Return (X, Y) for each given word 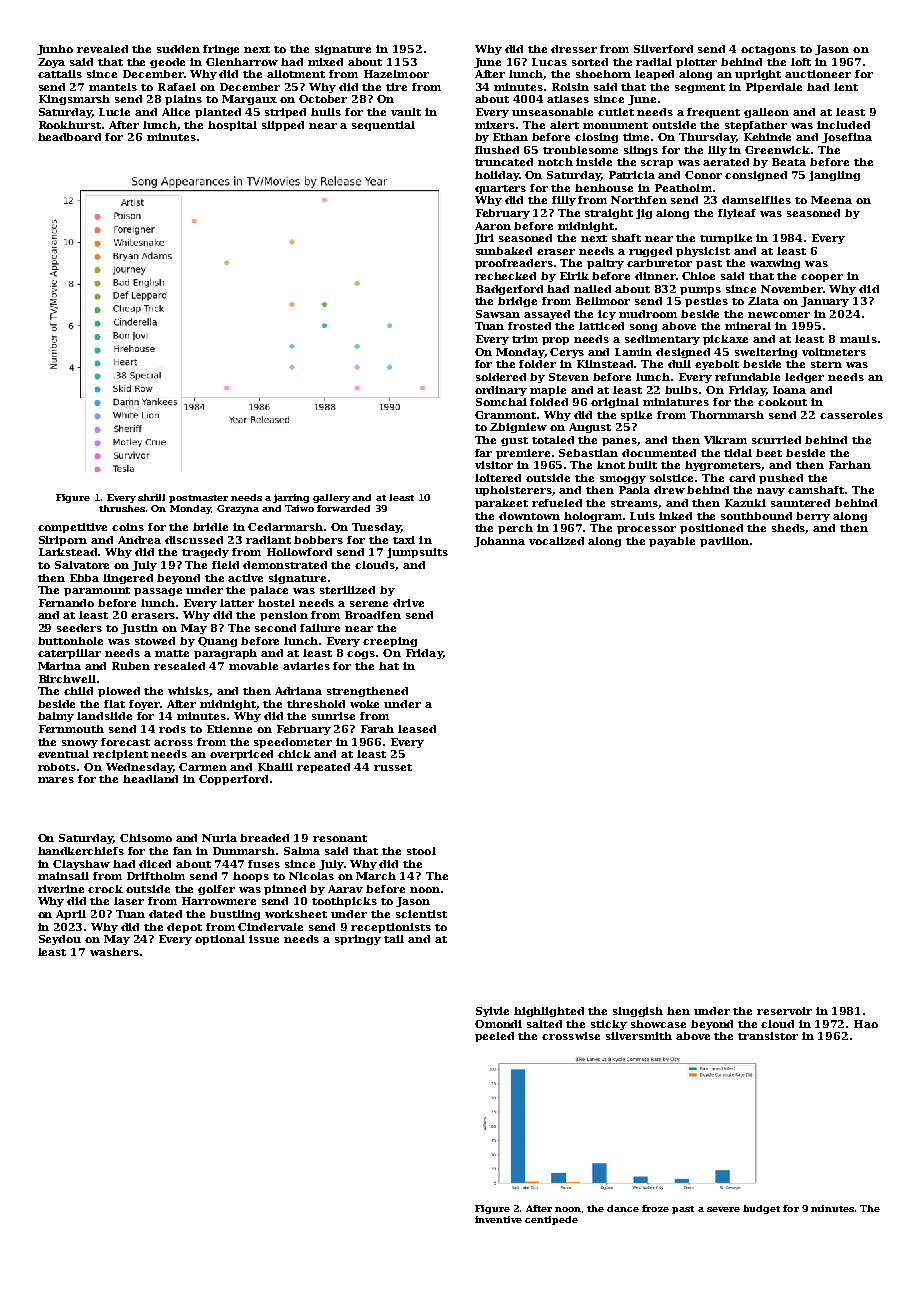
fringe (221, 50)
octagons (768, 50)
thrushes (122, 508)
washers (114, 952)
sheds (789, 529)
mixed (325, 62)
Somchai (501, 402)
